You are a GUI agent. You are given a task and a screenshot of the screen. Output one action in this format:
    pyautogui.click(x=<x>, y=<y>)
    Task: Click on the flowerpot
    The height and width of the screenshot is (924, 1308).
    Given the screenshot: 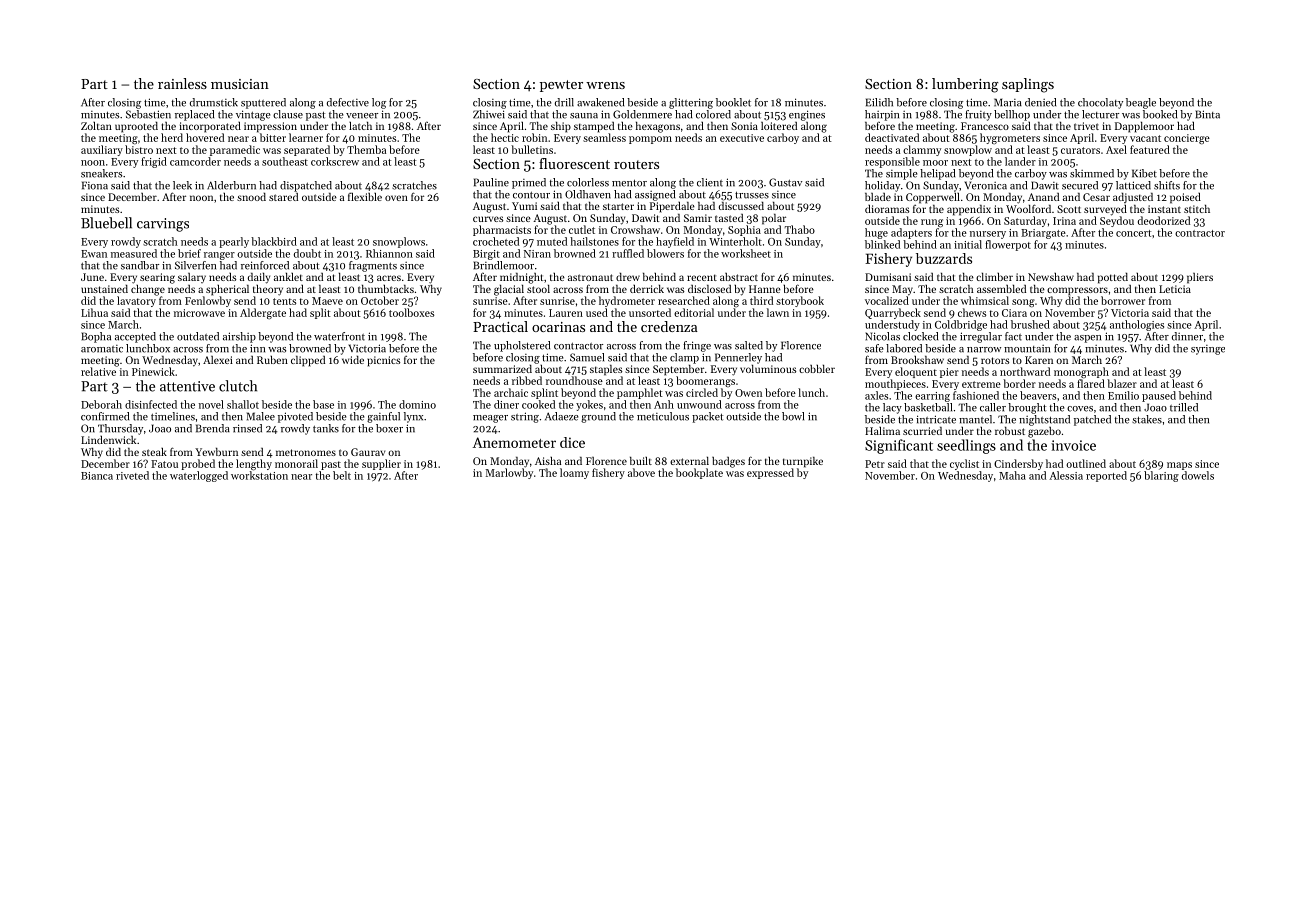 What is the action you would take?
    pyautogui.click(x=1008, y=245)
